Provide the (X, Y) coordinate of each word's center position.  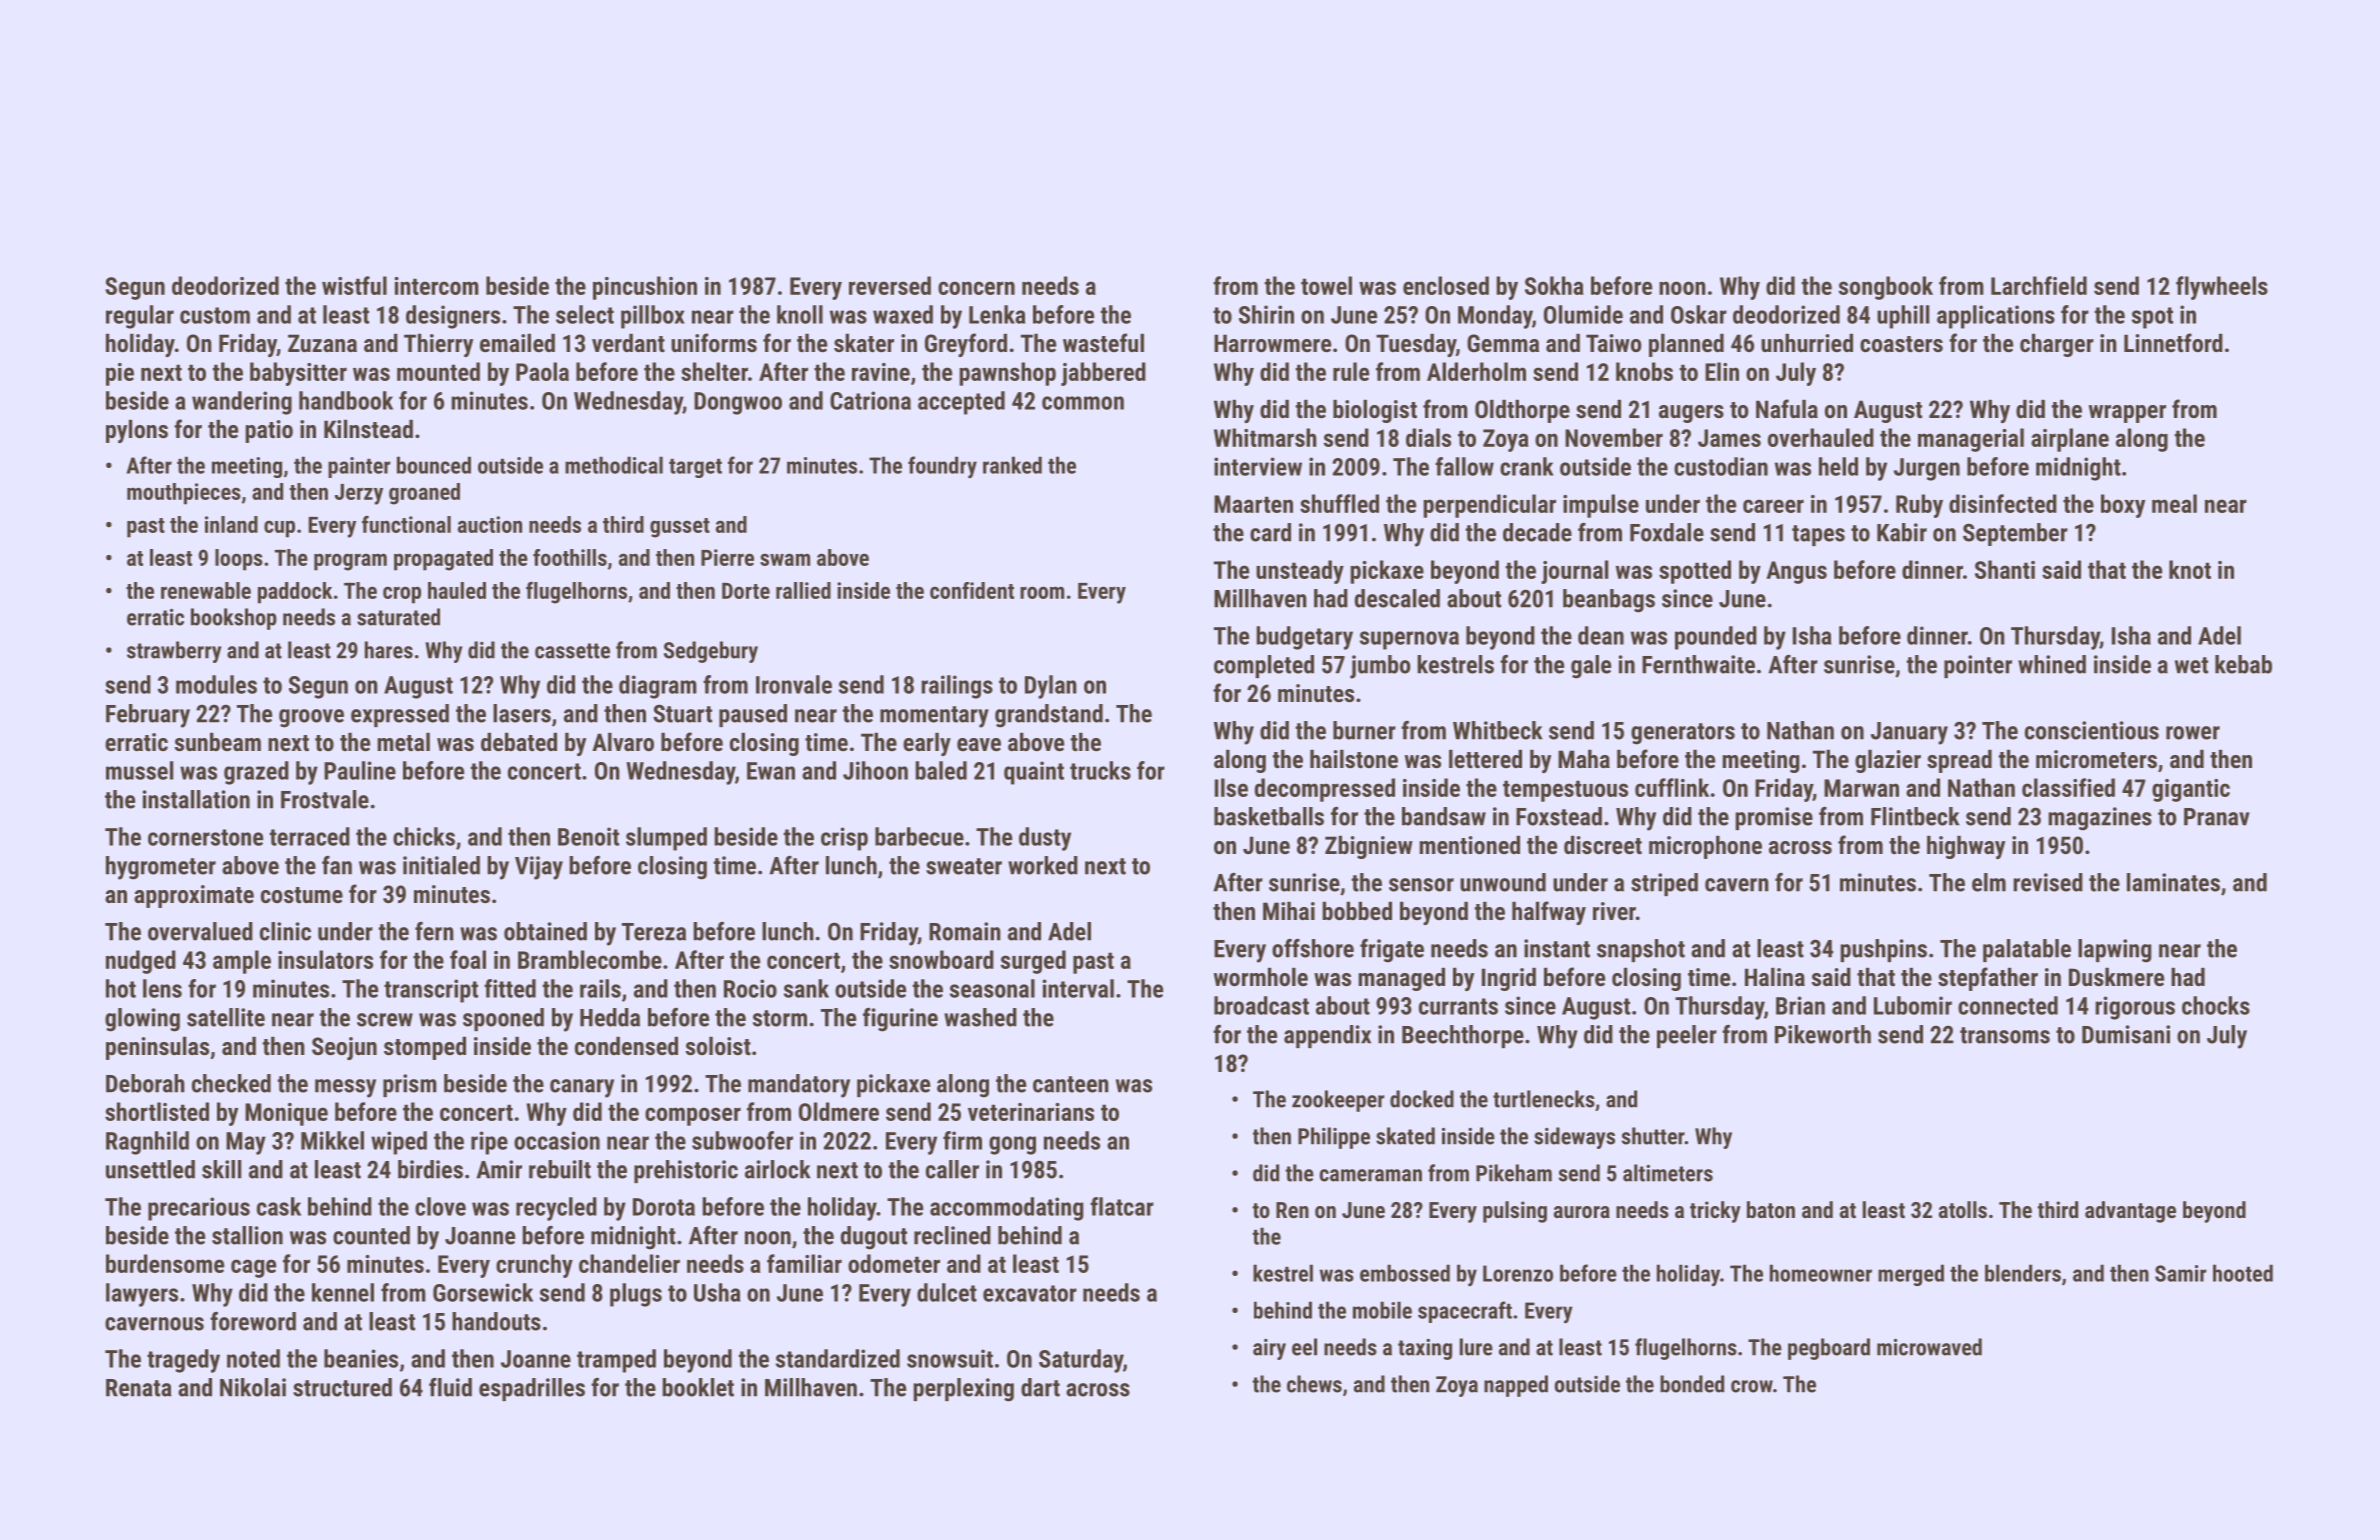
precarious (199, 1209)
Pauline (360, 770)
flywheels (2222, 288)
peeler (1687, 1036)
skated (1405, 1136)
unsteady (1300, 572)
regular (140, 317)
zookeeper (1338, 1101)
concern (976, 288)
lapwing (2115, 951)
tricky (1715, 1212)
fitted (510, 988)
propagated (443, 560)
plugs (636, 1295)
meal (2174, 503)
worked (1043, 865)
